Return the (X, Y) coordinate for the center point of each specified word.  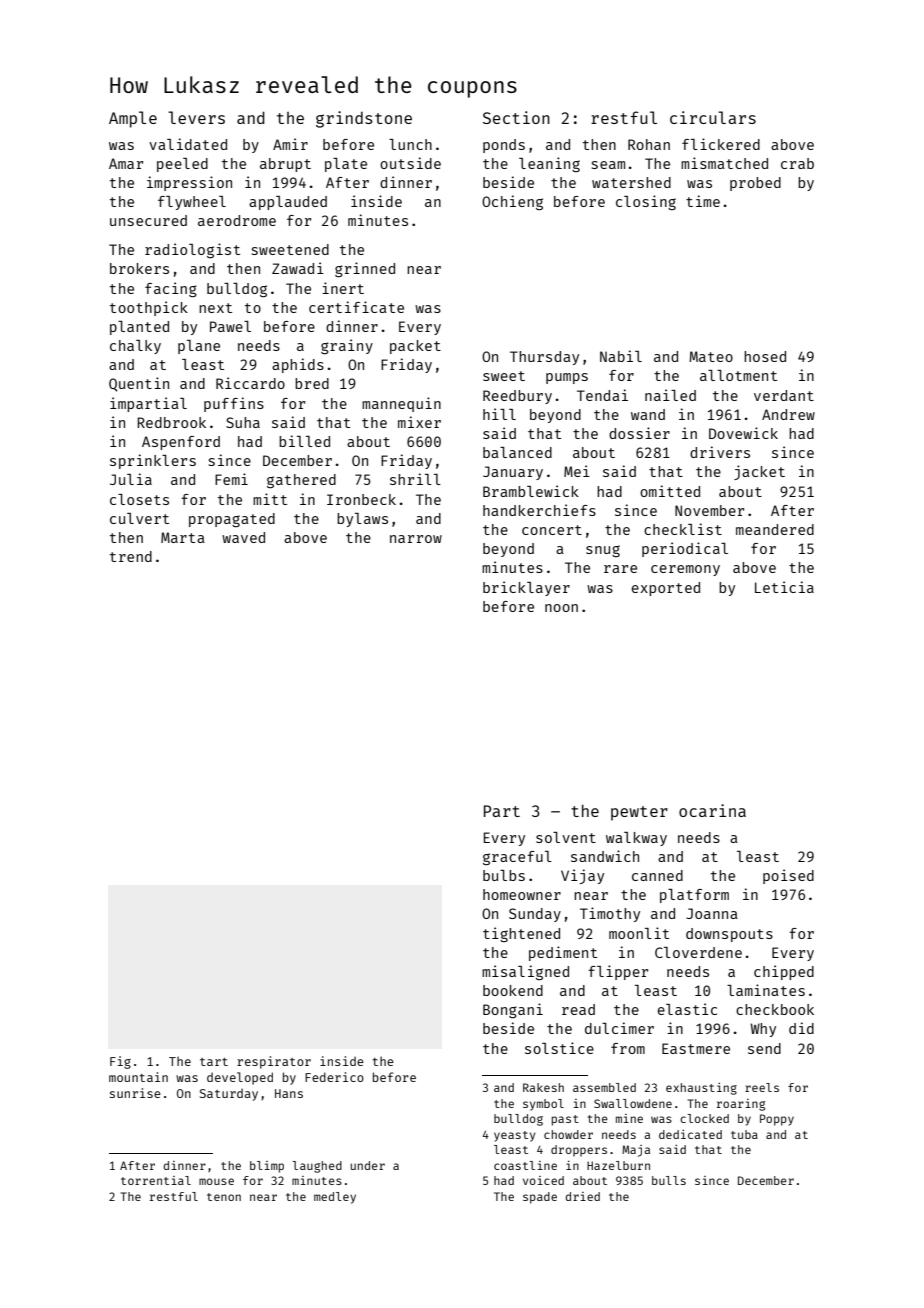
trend (131, 556)
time (703, 201)
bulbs (504, 875)
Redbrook (171, 422)
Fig (120, 1062)
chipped (784, 972)
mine (629, 1118)
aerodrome (237, 220)
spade (540, 1198)
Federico (334, 1077)
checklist (683, 529)
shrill (415, 479)
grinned (365, 269)
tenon (224, 1197)
